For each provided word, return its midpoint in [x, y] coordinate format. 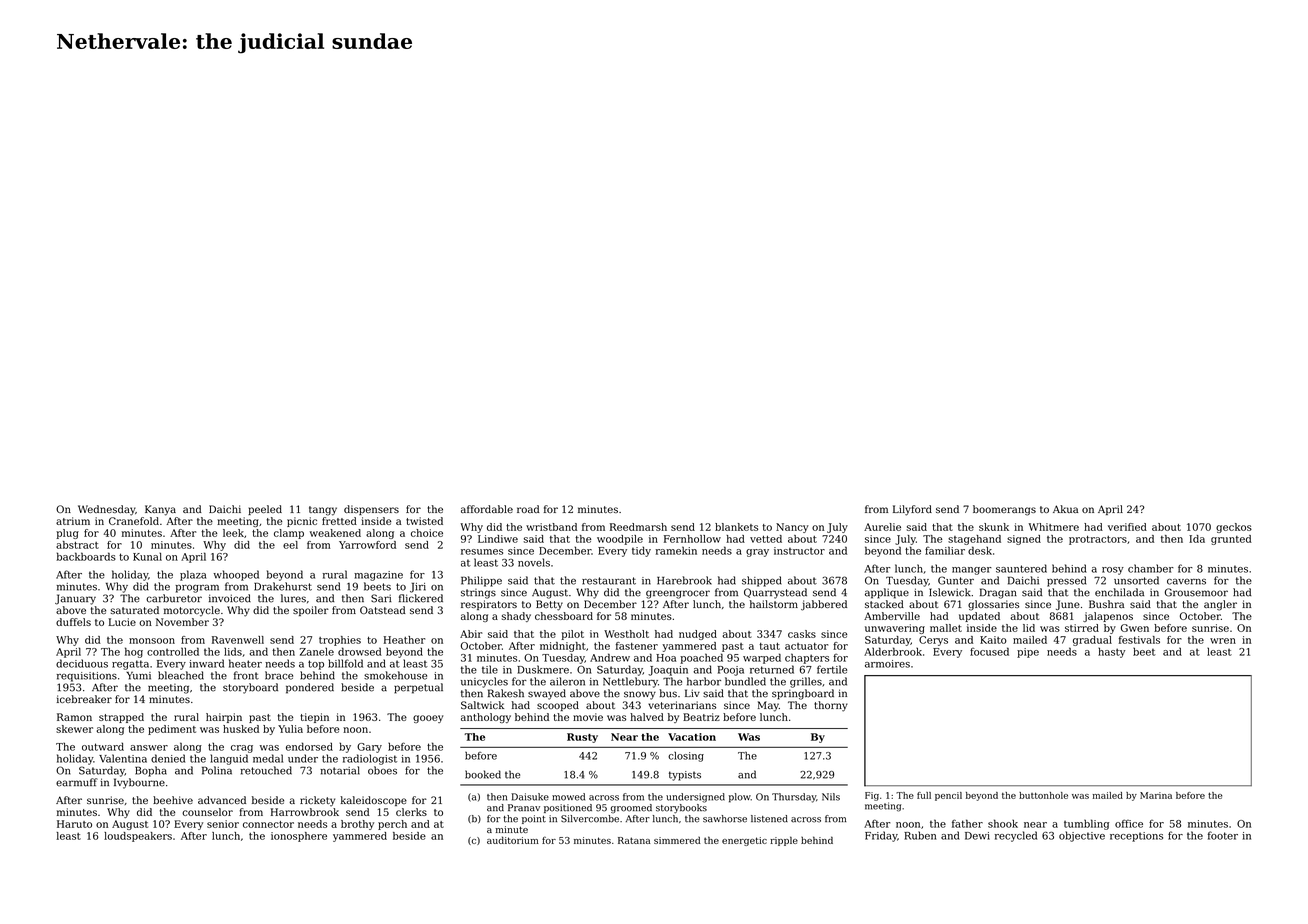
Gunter [956, 580]
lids [233, 651]
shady [516, 617]
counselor [207, 812]
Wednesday [106, 510]
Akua [1065, 509]
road [528, 509]
